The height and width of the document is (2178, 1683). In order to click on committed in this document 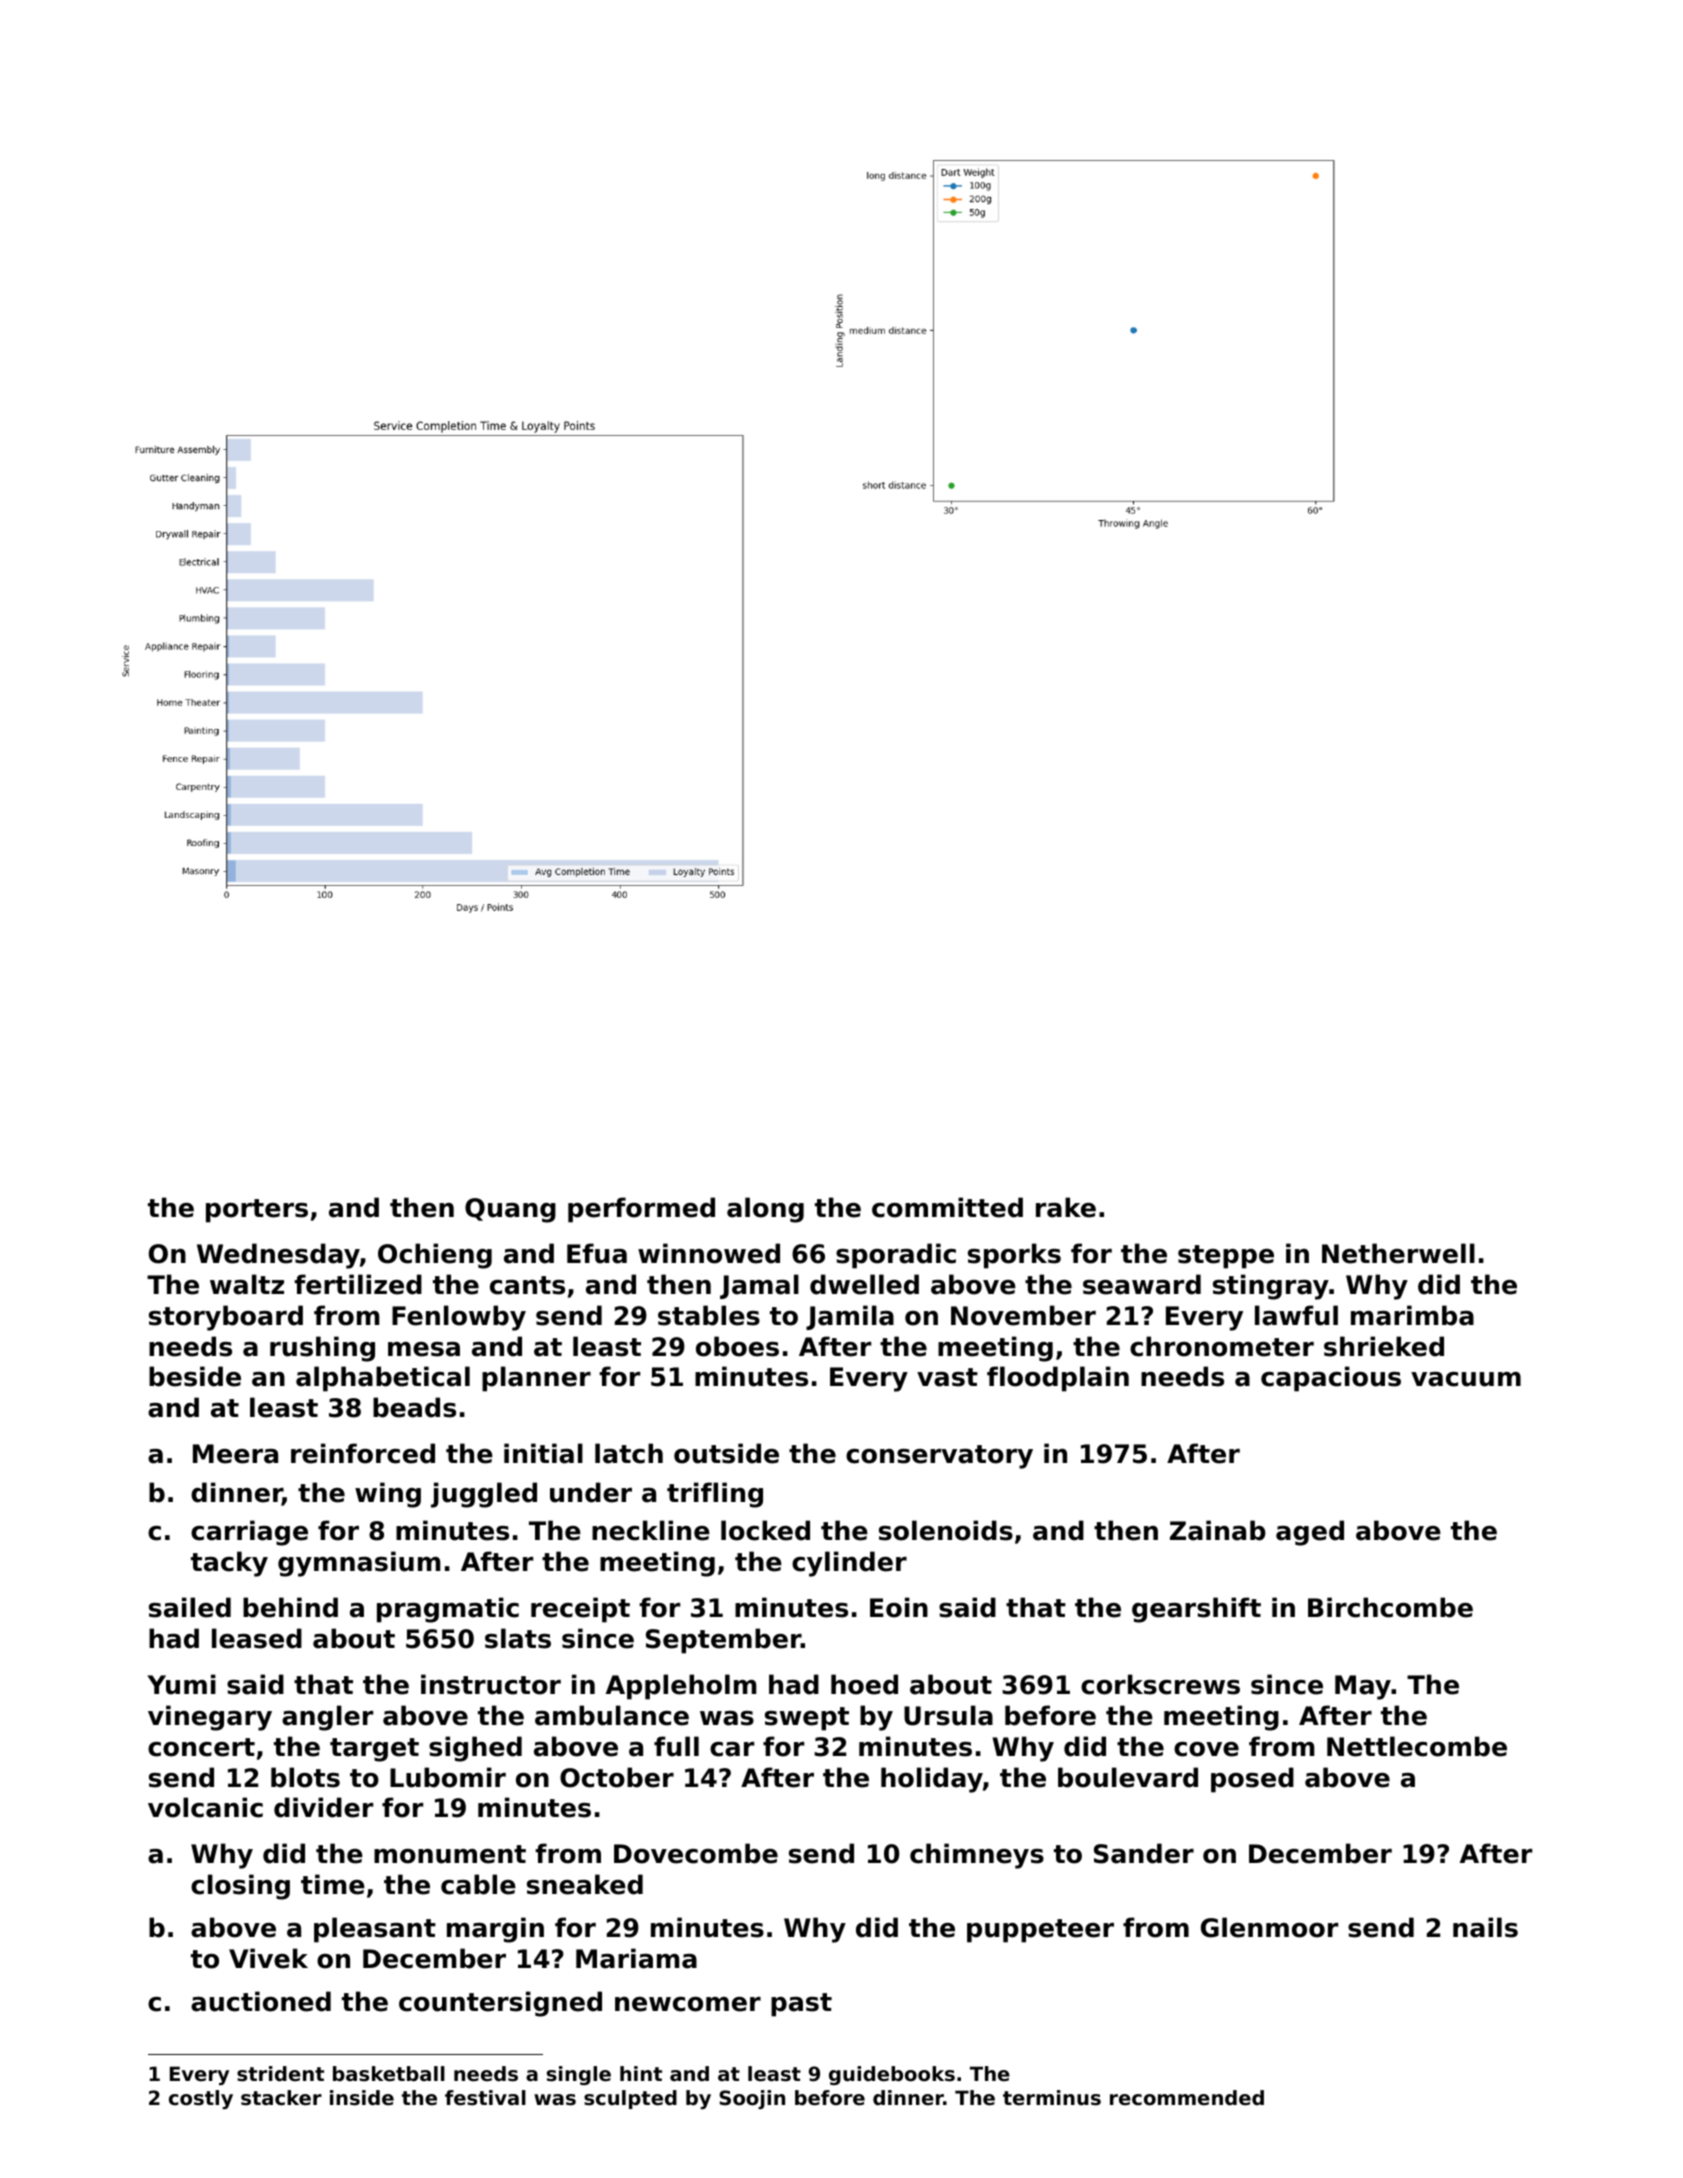, I will do `click(947, 1207)`.
